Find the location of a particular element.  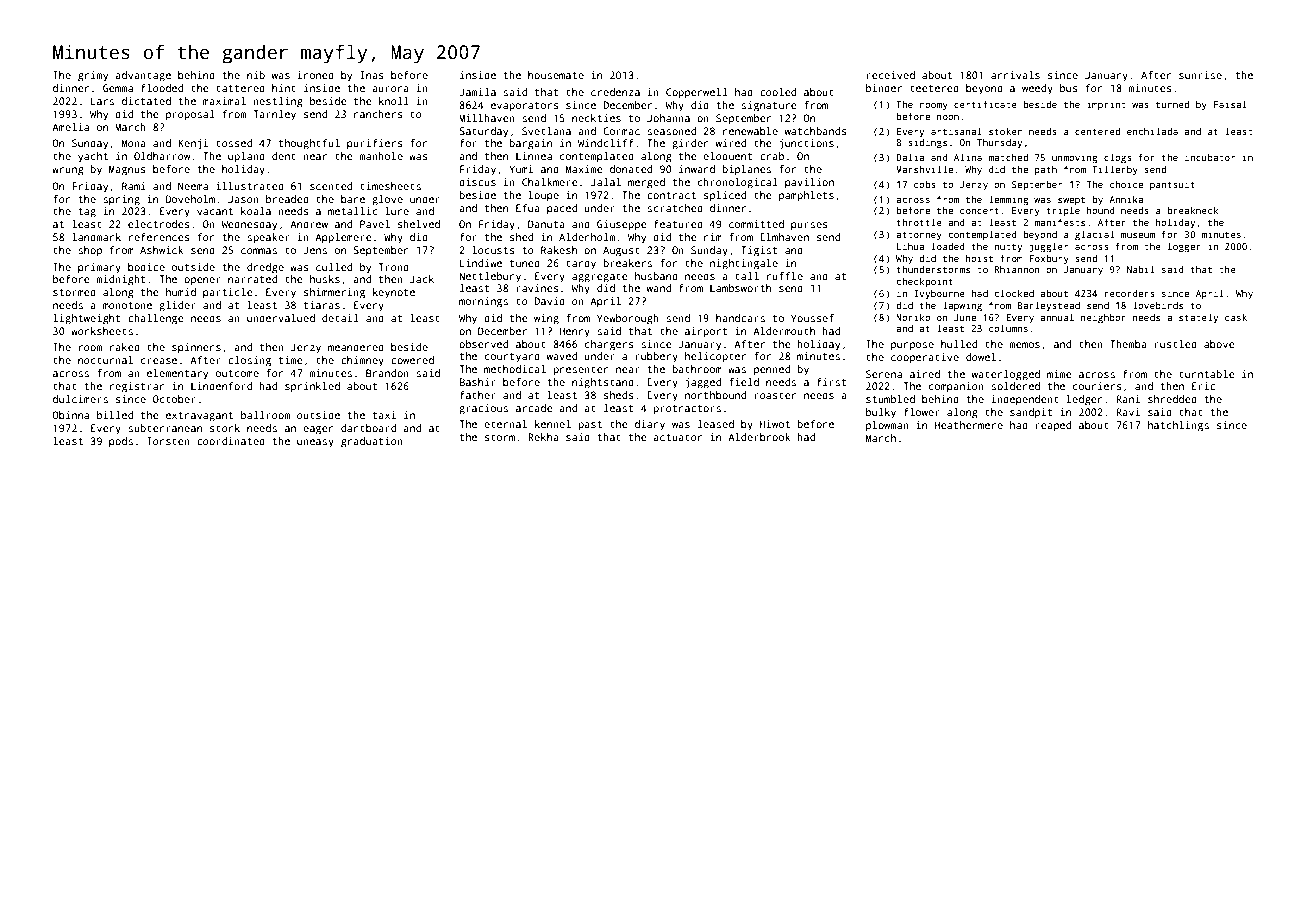

committed is located at coordinates (756, 224).
